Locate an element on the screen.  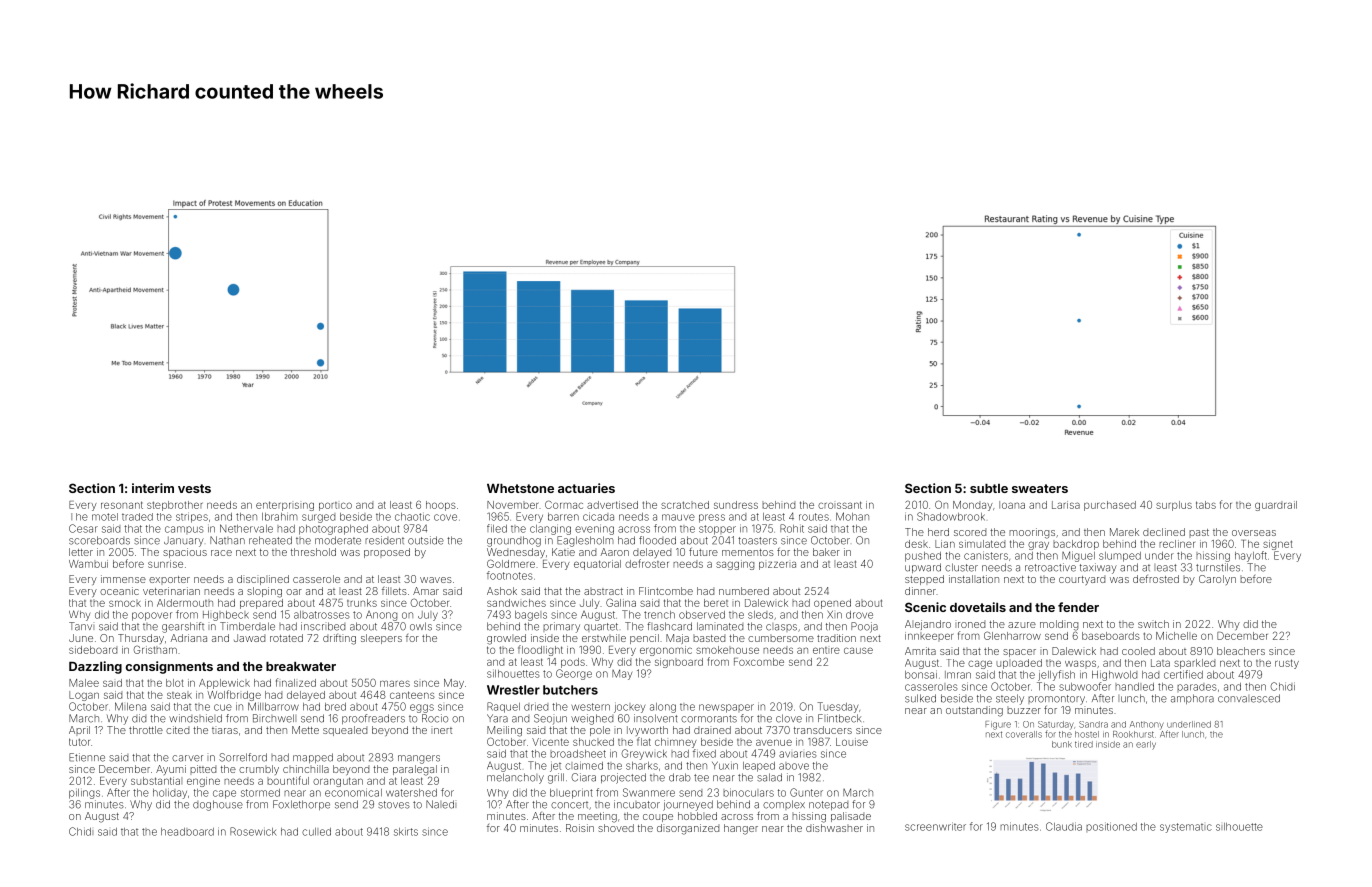
installation is located at coordinates (974, 579).
